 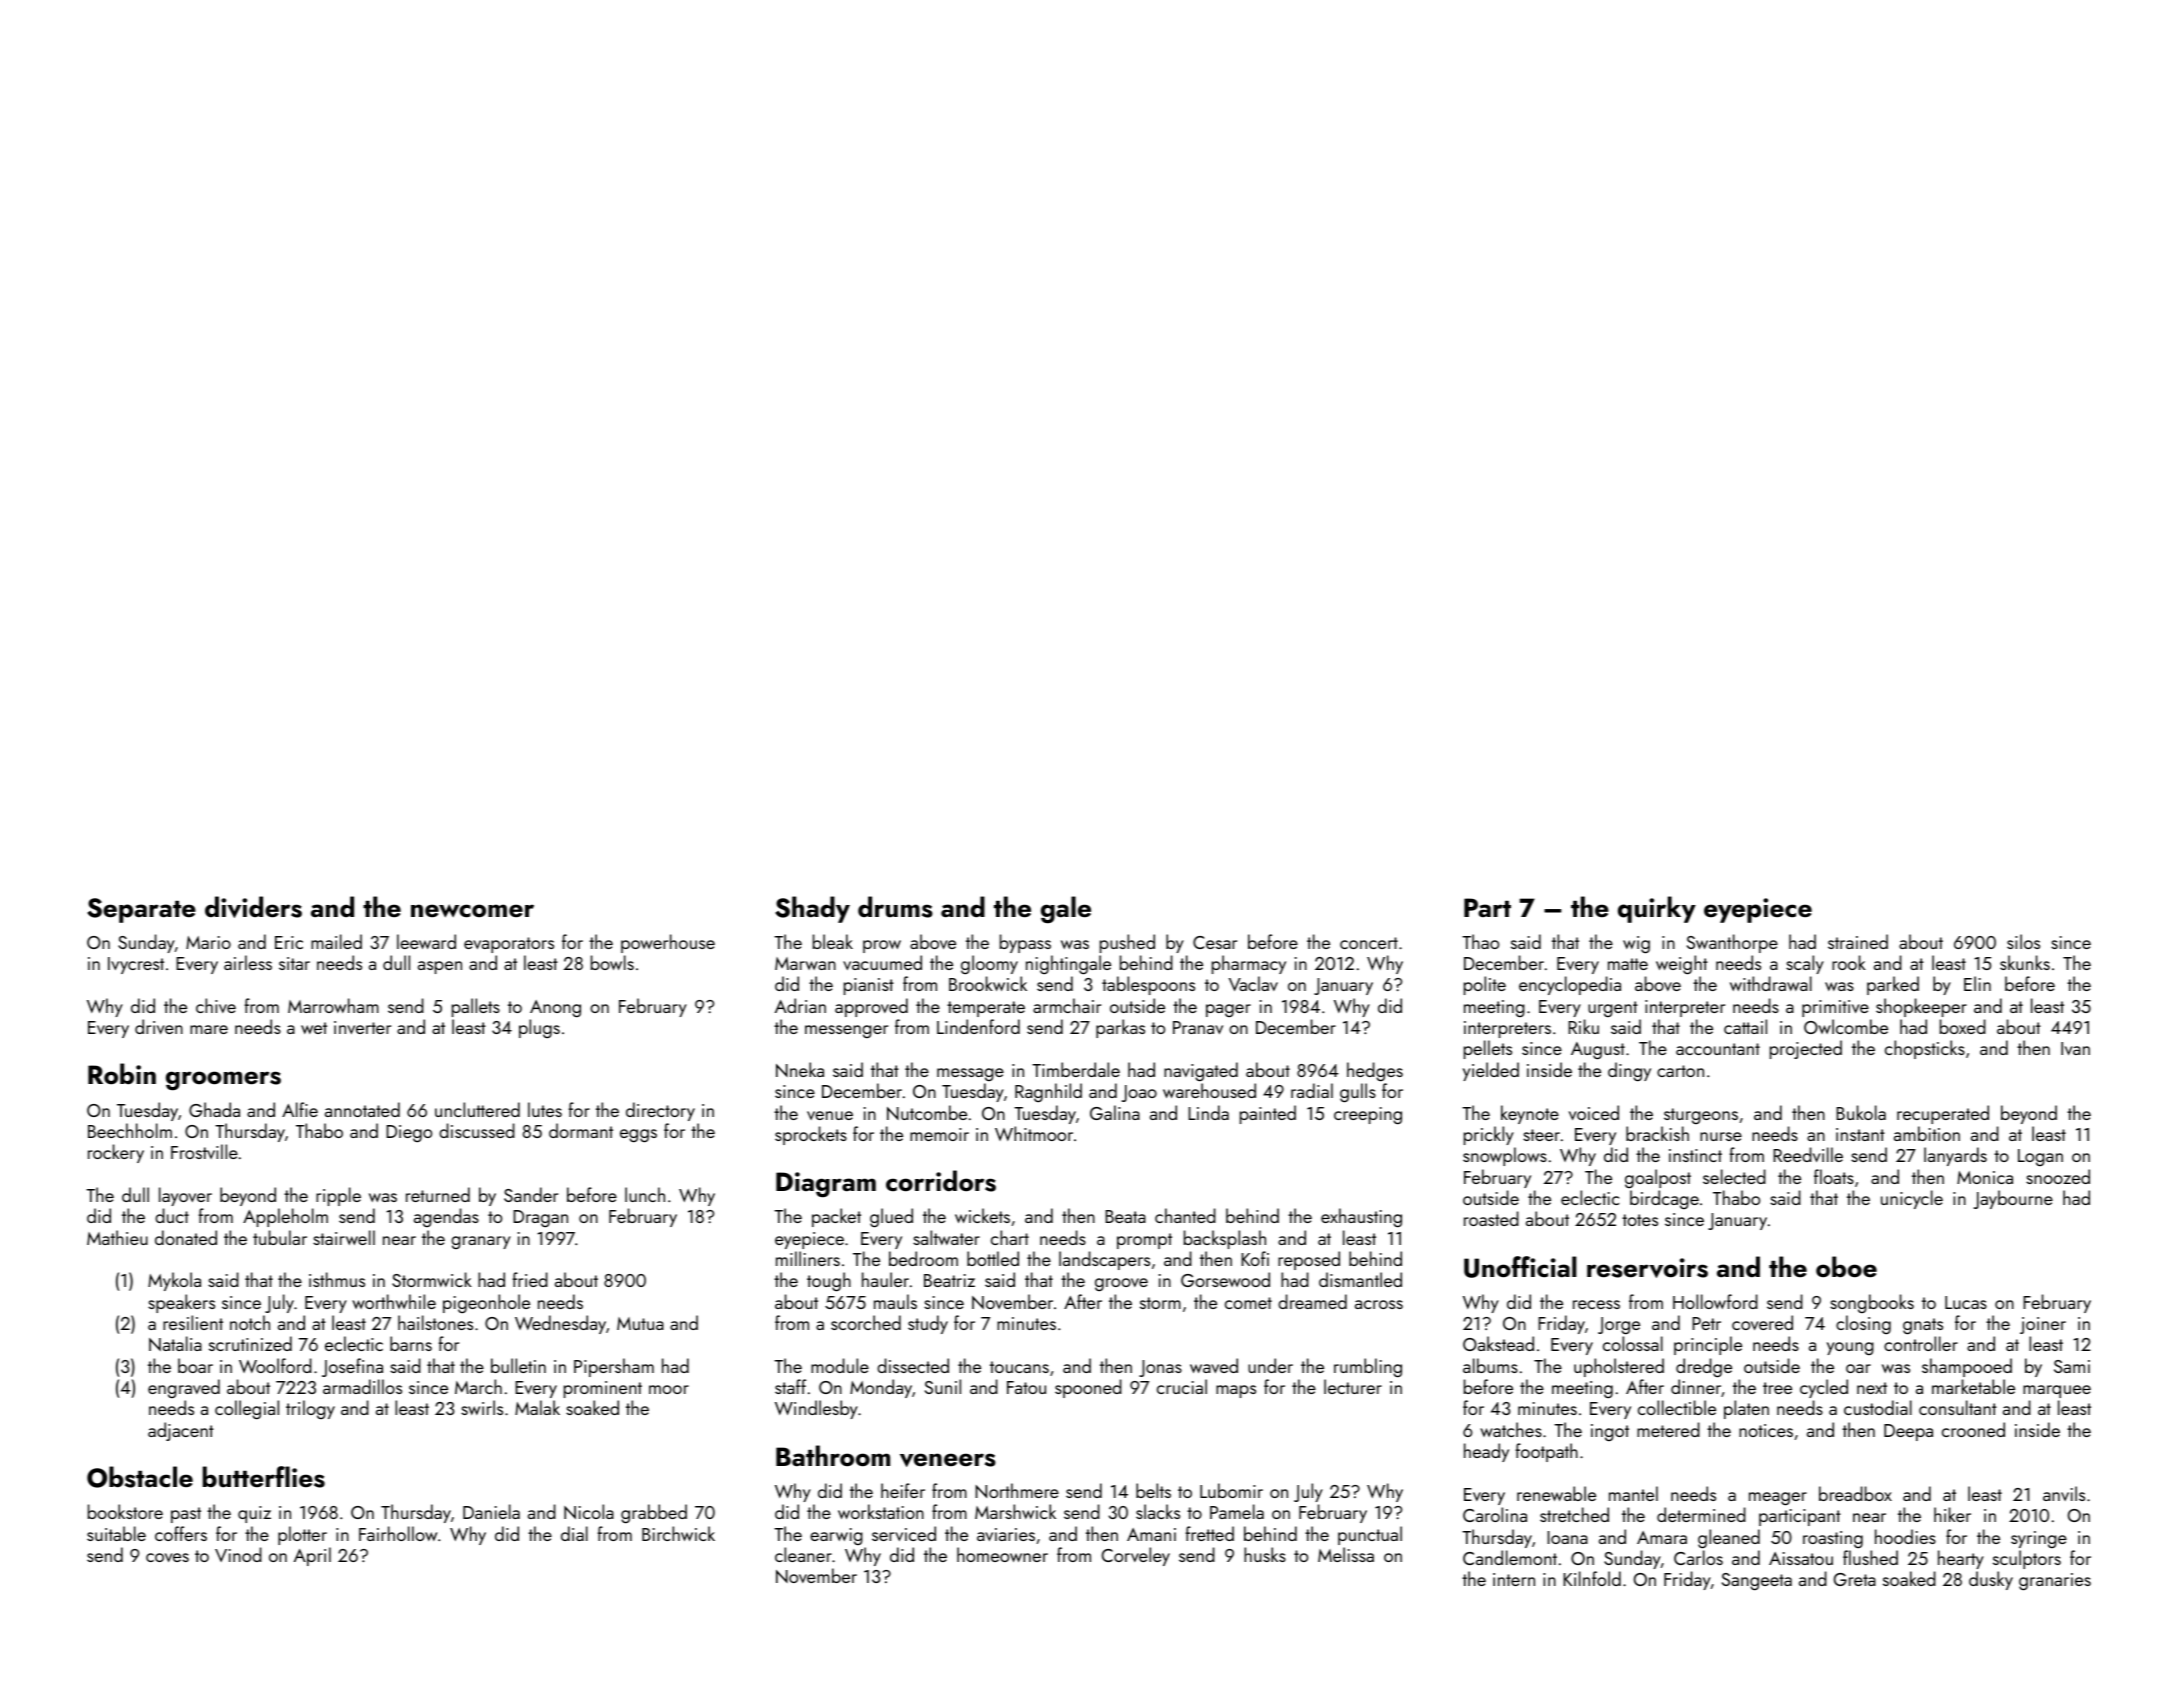 I want to click on Lucas, so click(x=1966, y=1302).
